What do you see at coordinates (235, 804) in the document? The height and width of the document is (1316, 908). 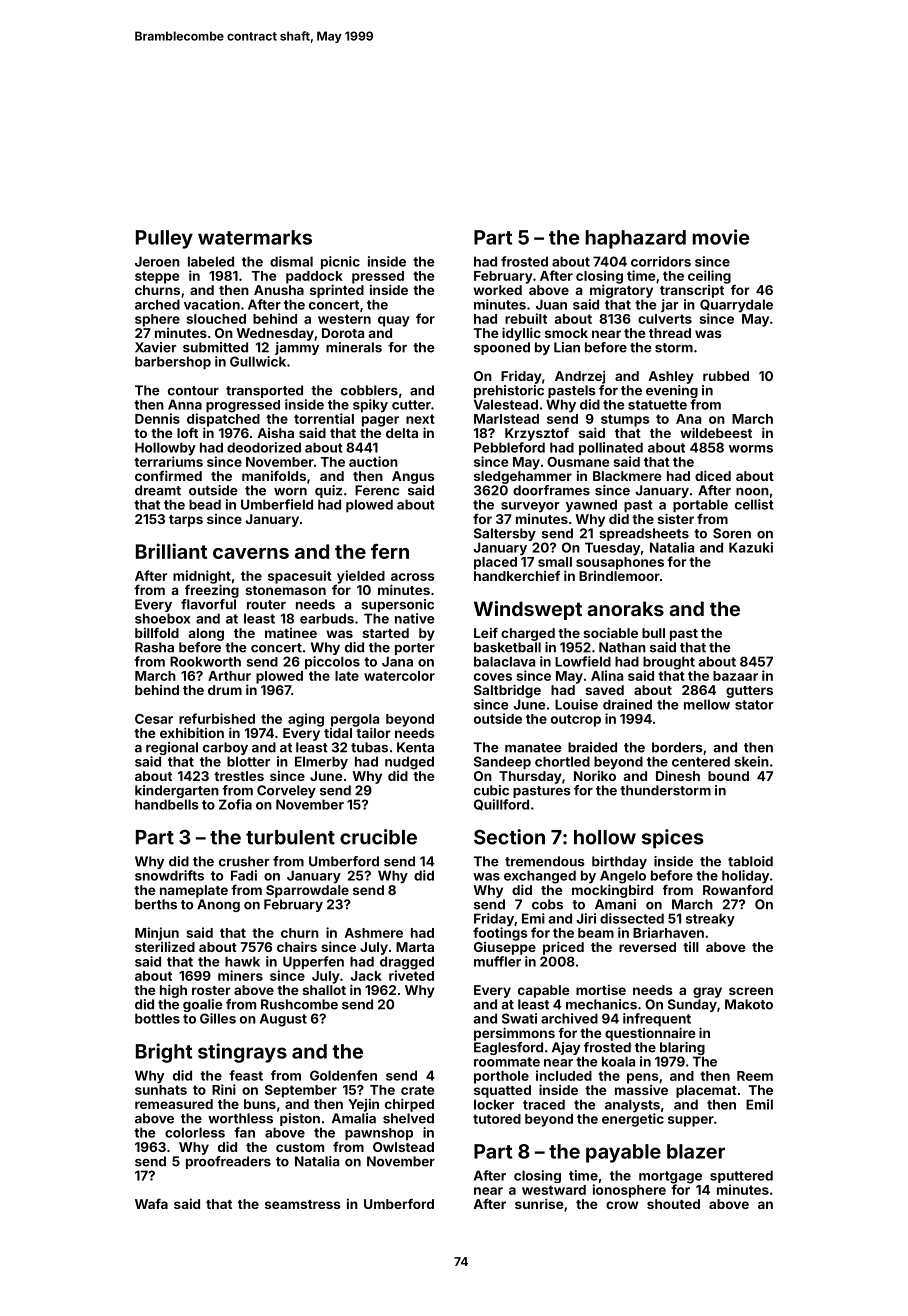 I see `Zofia` at bounding box center [235, 804].
